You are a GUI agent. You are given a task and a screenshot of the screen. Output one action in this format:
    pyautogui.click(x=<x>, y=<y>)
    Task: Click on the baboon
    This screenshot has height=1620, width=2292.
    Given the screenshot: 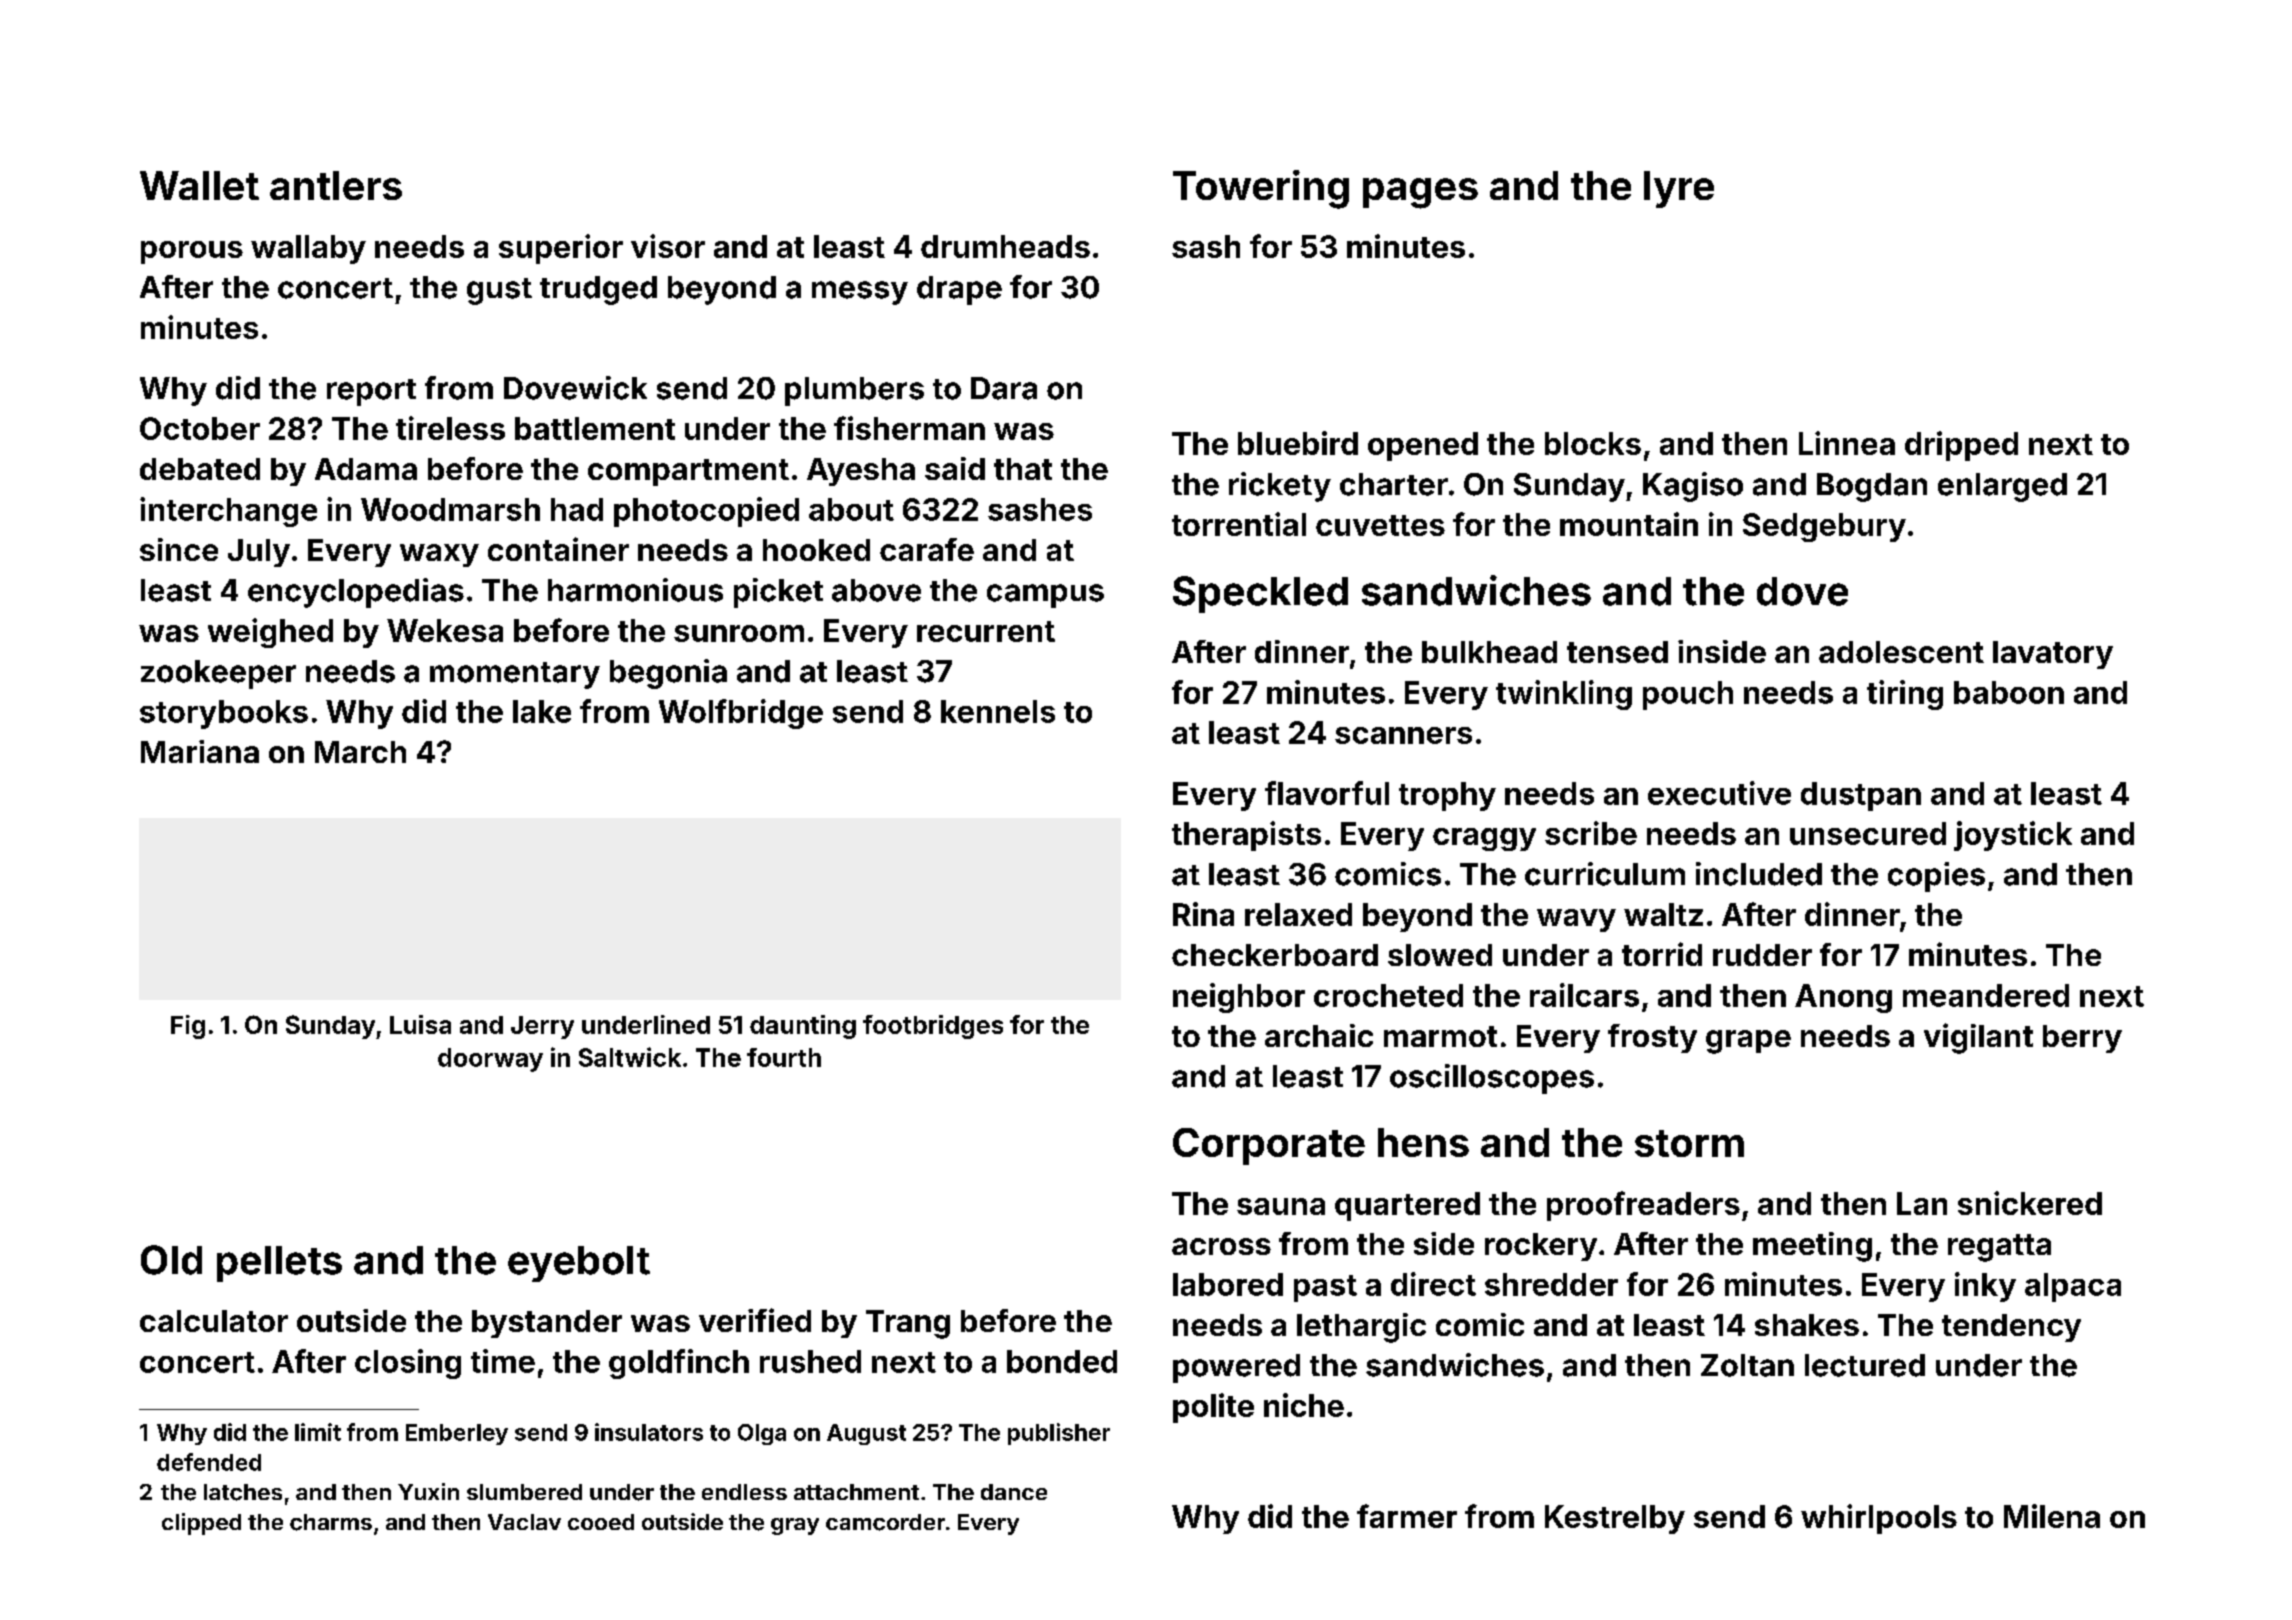 What is the action you would take?
    pyautogui.click(x=2009, y=692)
